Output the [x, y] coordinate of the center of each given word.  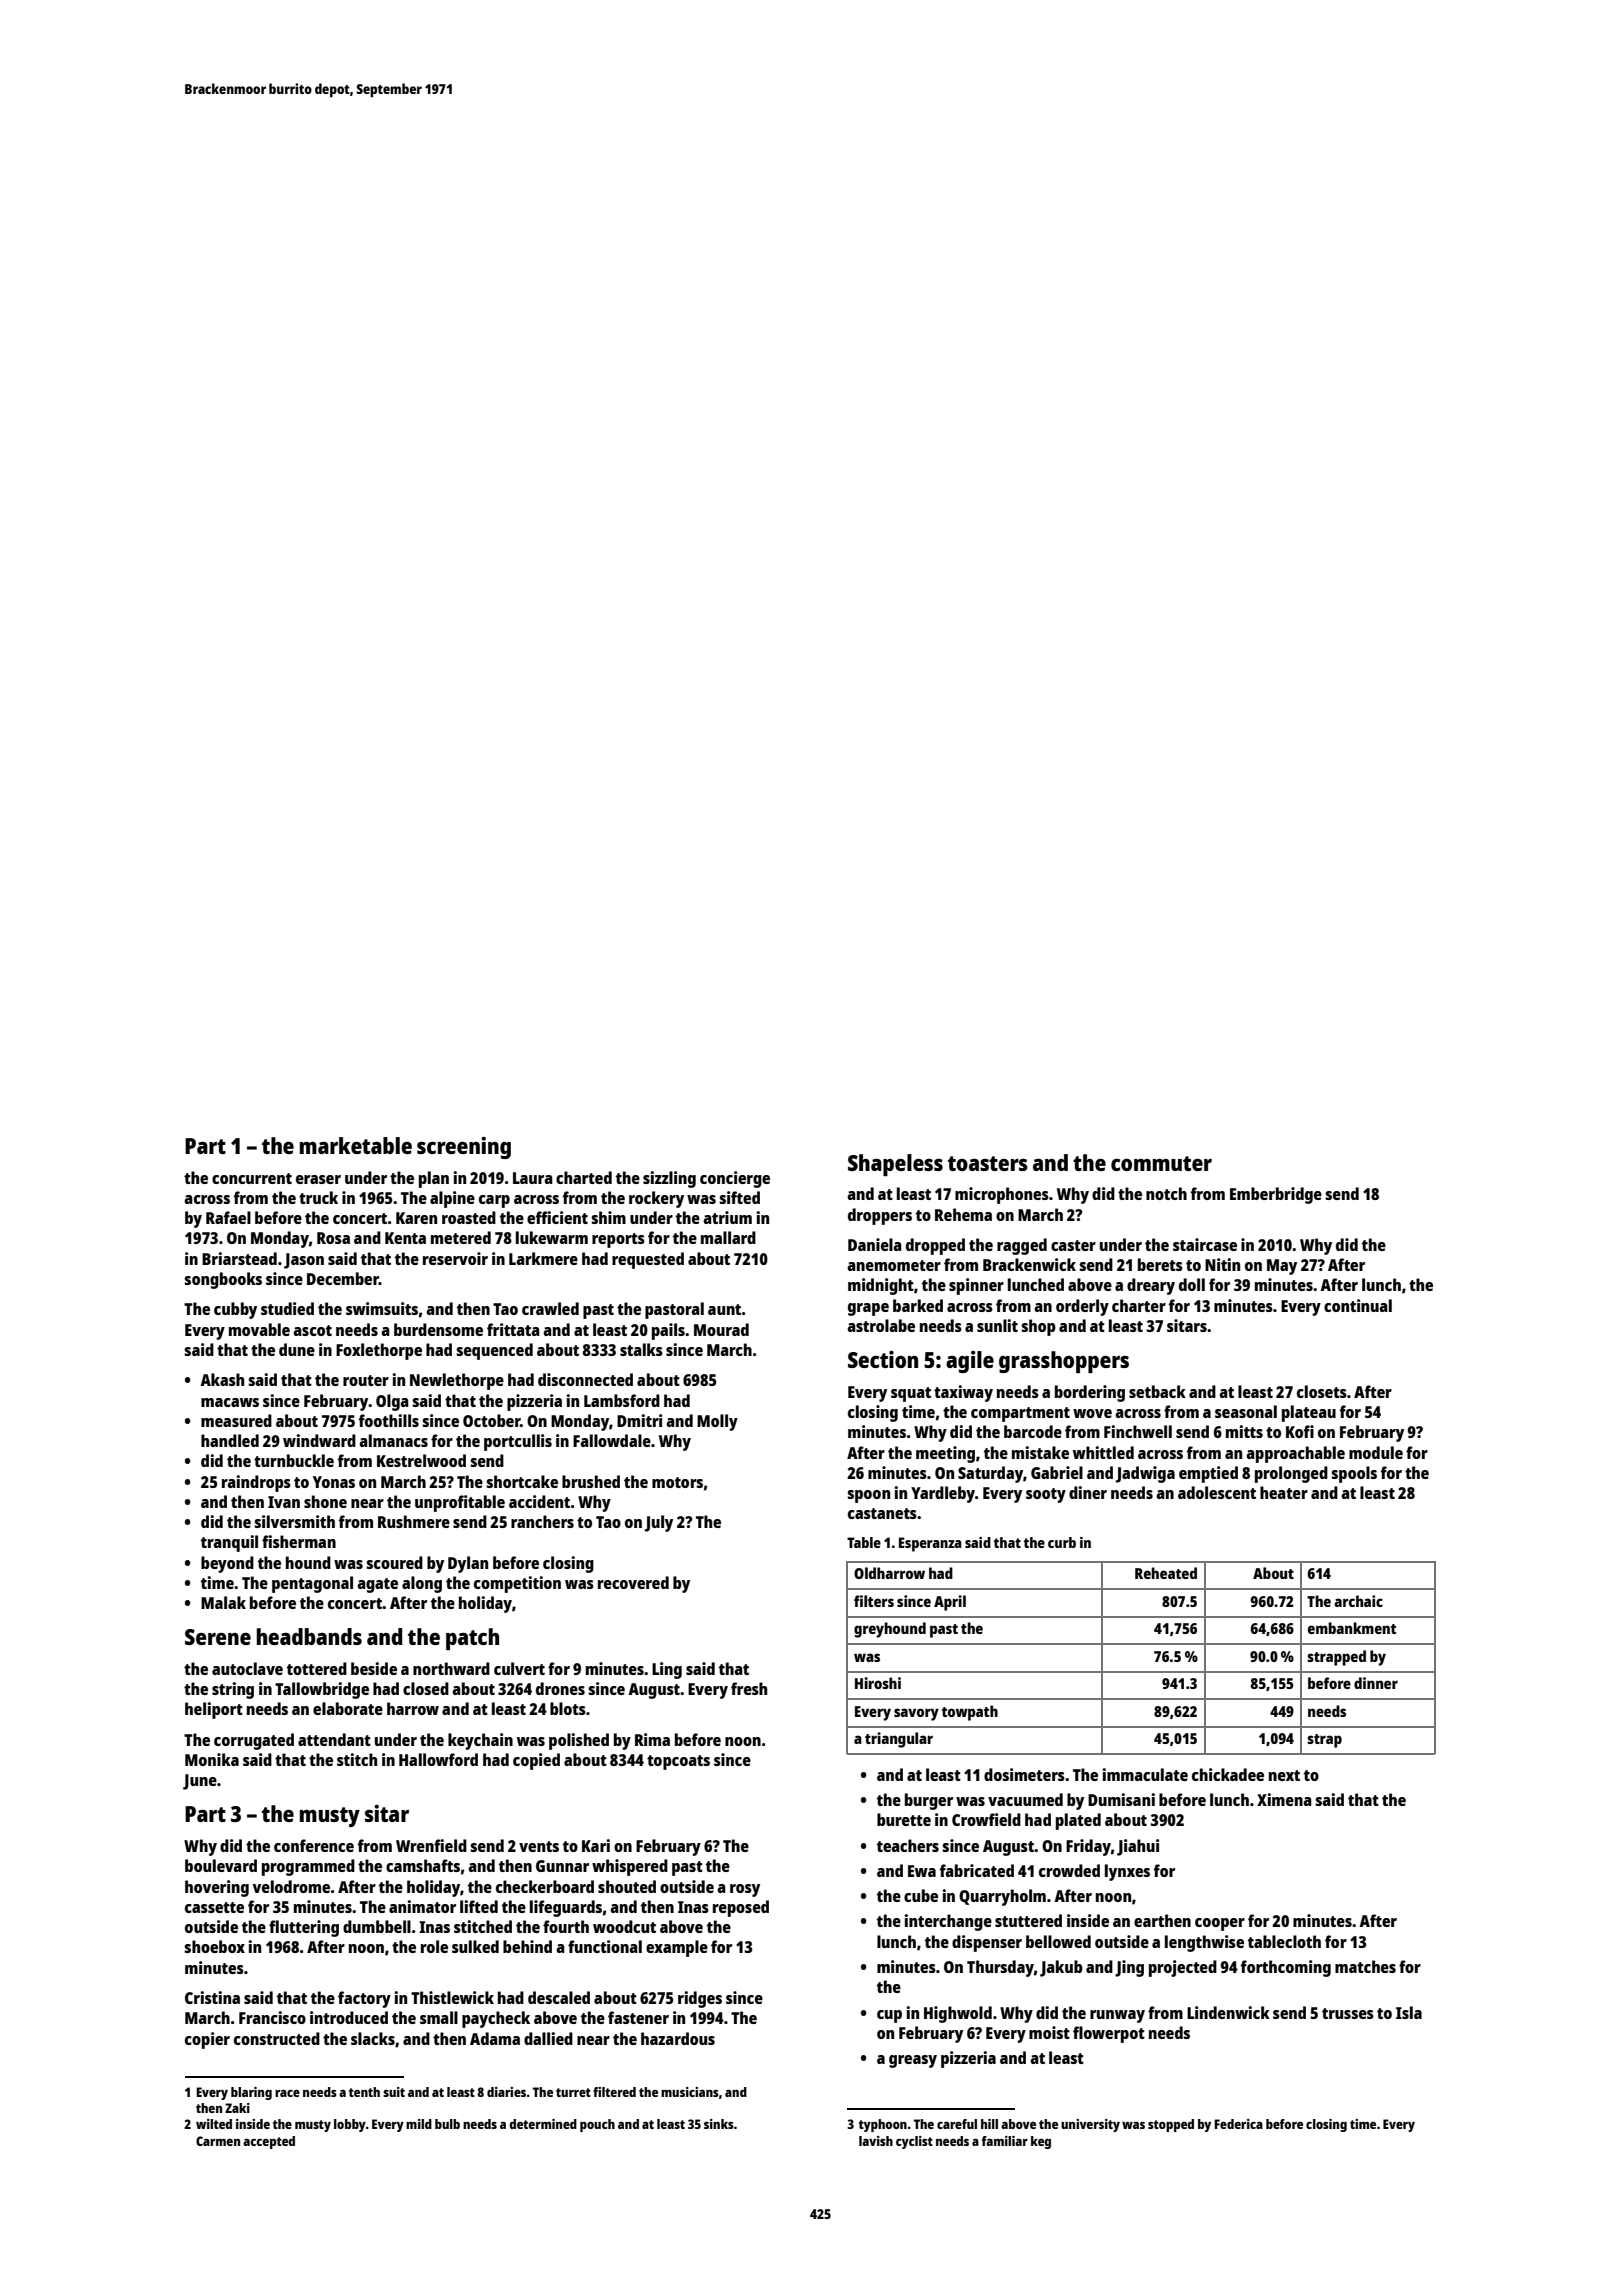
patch [472, 1639]
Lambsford [622, 1400]
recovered [633, 1582]
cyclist [914, 2142]
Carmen [218, 2141]
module [1376, 1452]
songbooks [223, 1280]
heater [1284, 1492]
